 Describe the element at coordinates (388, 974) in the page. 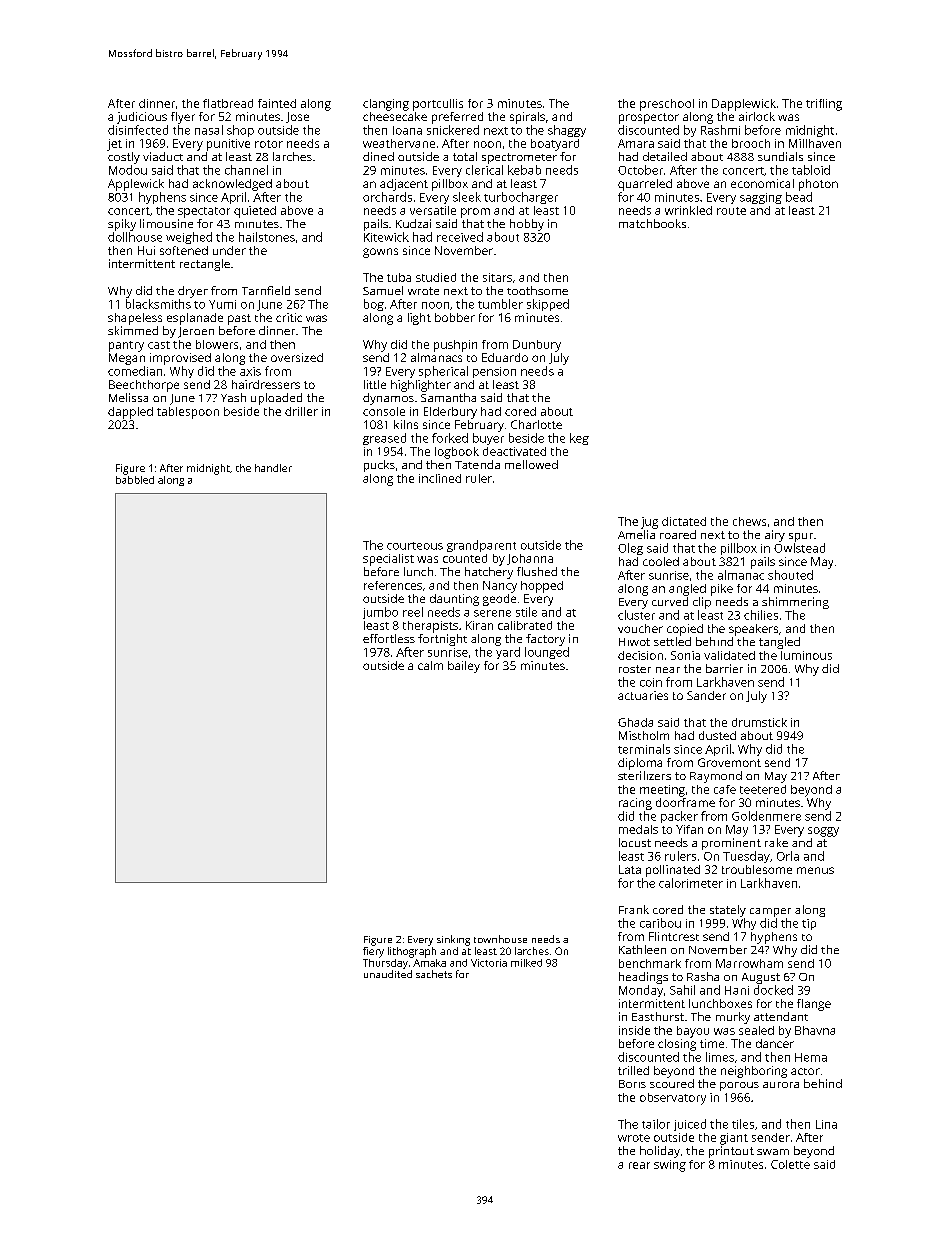

I see `unaudited` at that location.
